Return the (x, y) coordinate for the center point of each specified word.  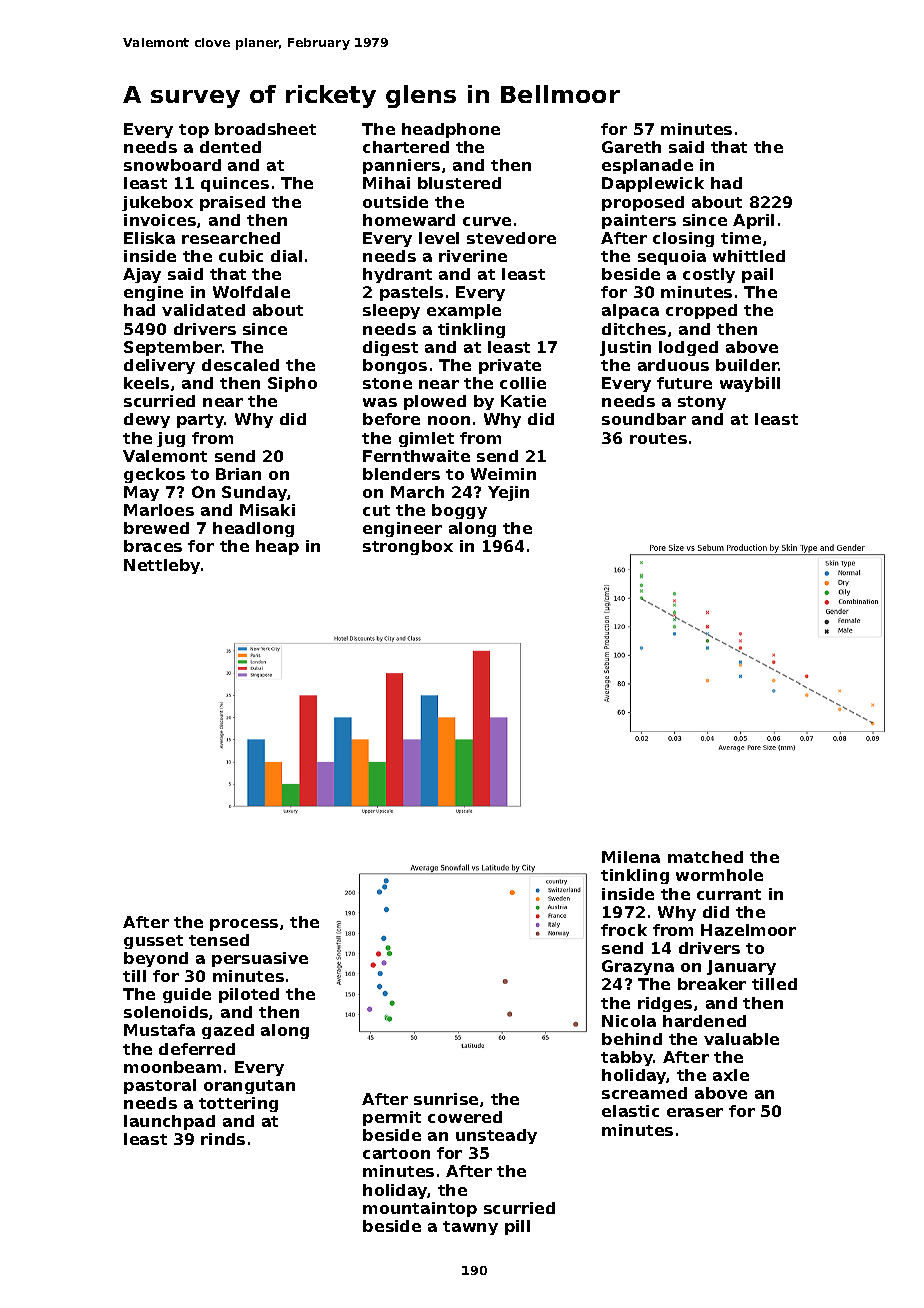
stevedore (511, 238)
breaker (712, 984)
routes (658, 438)
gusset (153, 942)
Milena (631, 857)
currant (729, 894)
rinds (223, 1139)
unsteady (496, 1136)
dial (286, 256)
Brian (238, 474)
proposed (643, 203)
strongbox (408, 547)
